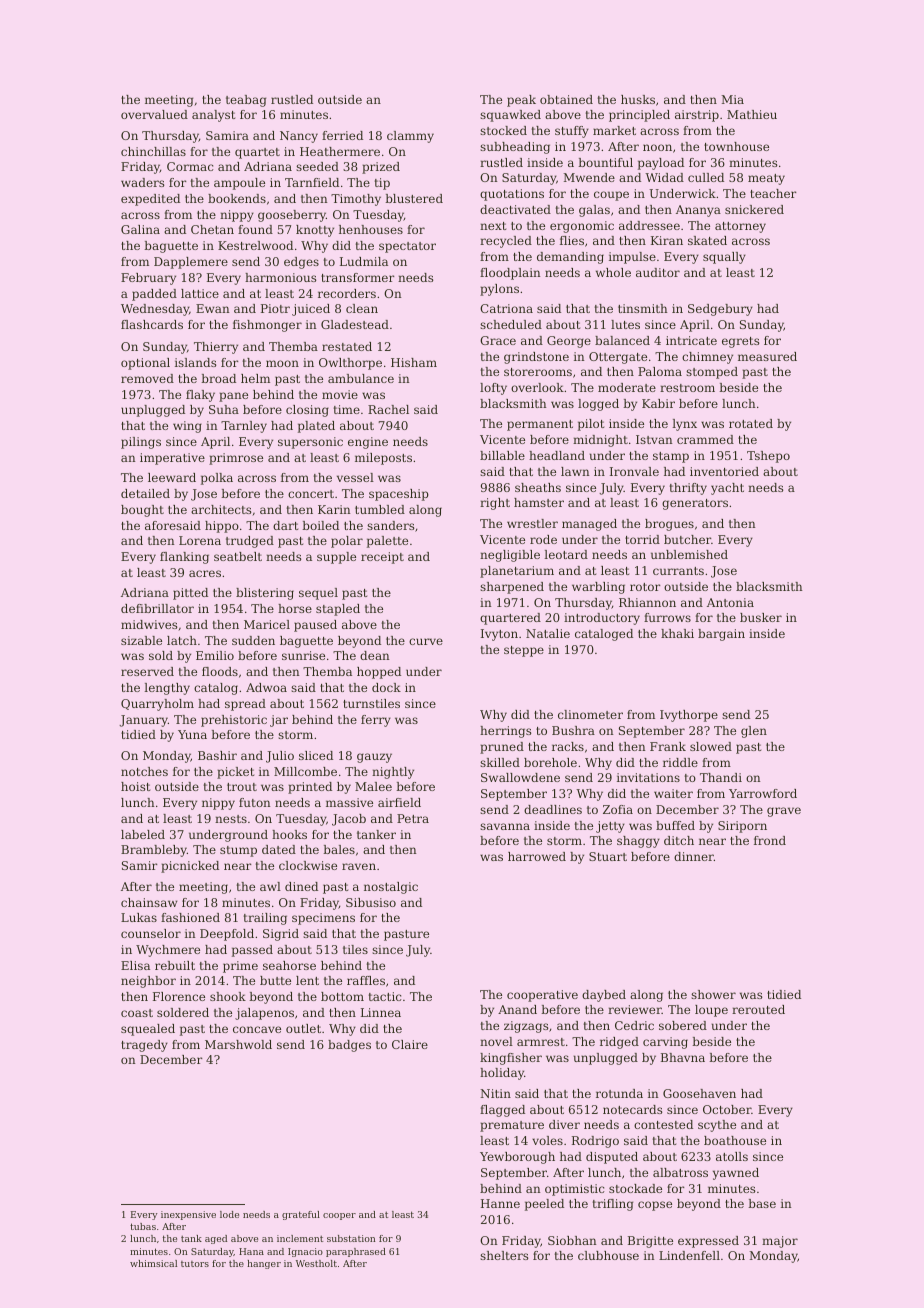  What do you see at coordinates (721, 635) in the document?
I see `bargain` at bounding box center [721, 635].
